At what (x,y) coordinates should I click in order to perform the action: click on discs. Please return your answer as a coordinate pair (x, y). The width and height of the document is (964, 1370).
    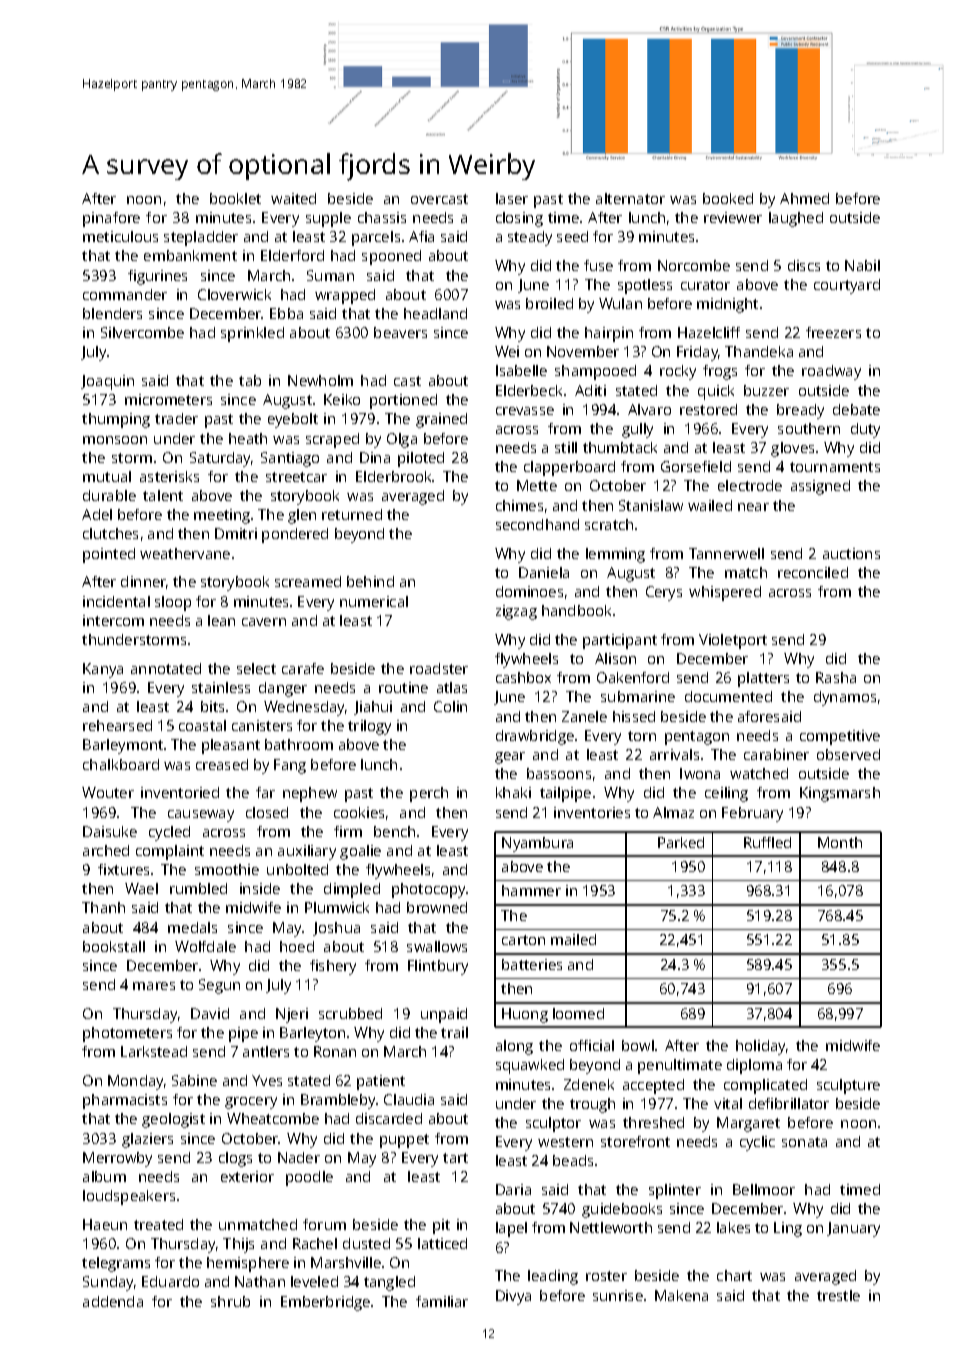
    Looking at the image, I should click on (804, 265).
